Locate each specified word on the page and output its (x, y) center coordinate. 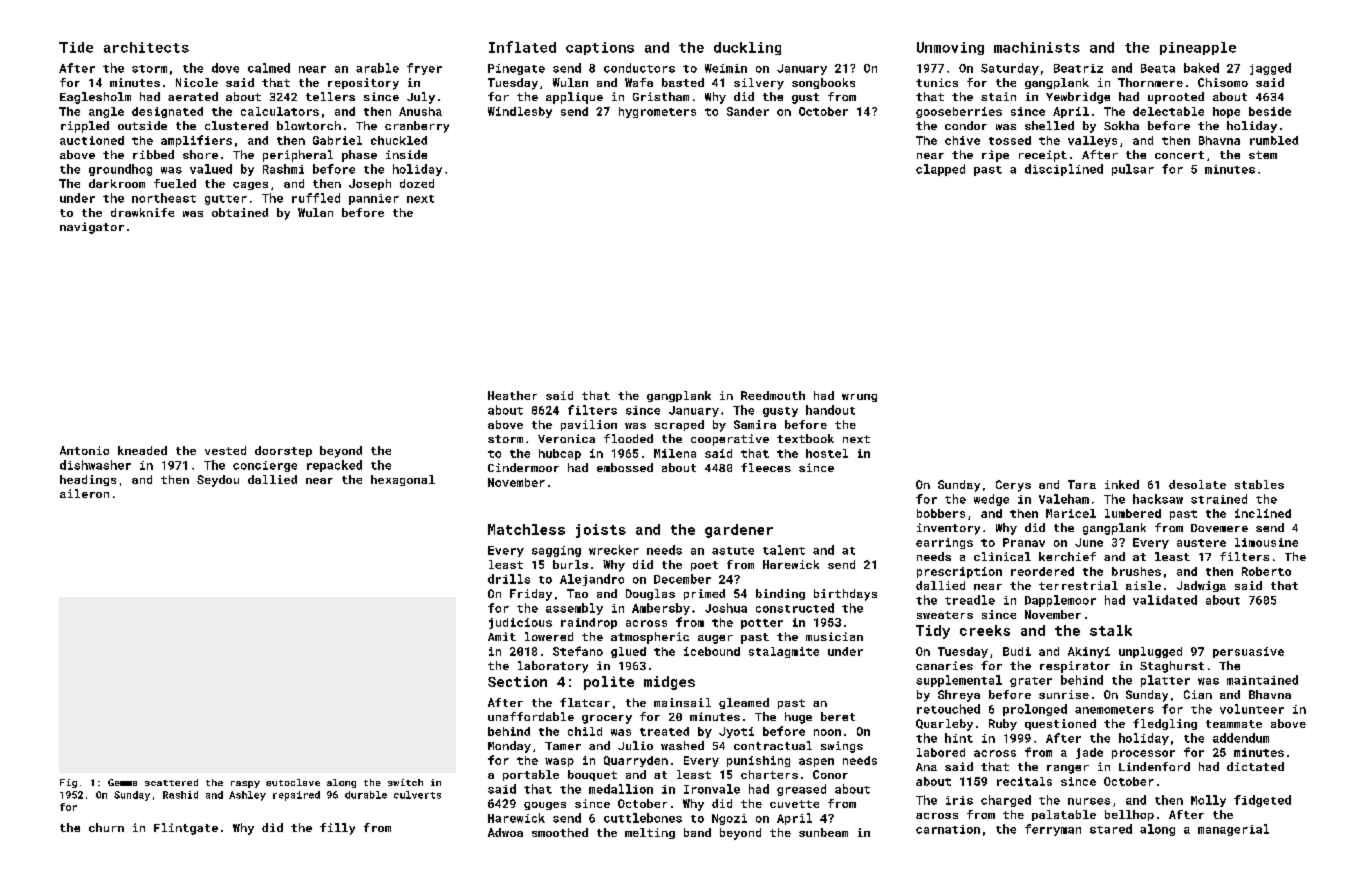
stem (1263, 155)
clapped (940, 170)
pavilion (589, 425)
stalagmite (784, 652)
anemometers (1114, 710)
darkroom (117, 183)
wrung (859, 398)
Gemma (122, 782)
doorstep (283, 451)
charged (1006, 801)
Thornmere (1150, 82)
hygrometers (657, 112)
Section (517, 681)
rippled (85, 127)
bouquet (592, 775)
